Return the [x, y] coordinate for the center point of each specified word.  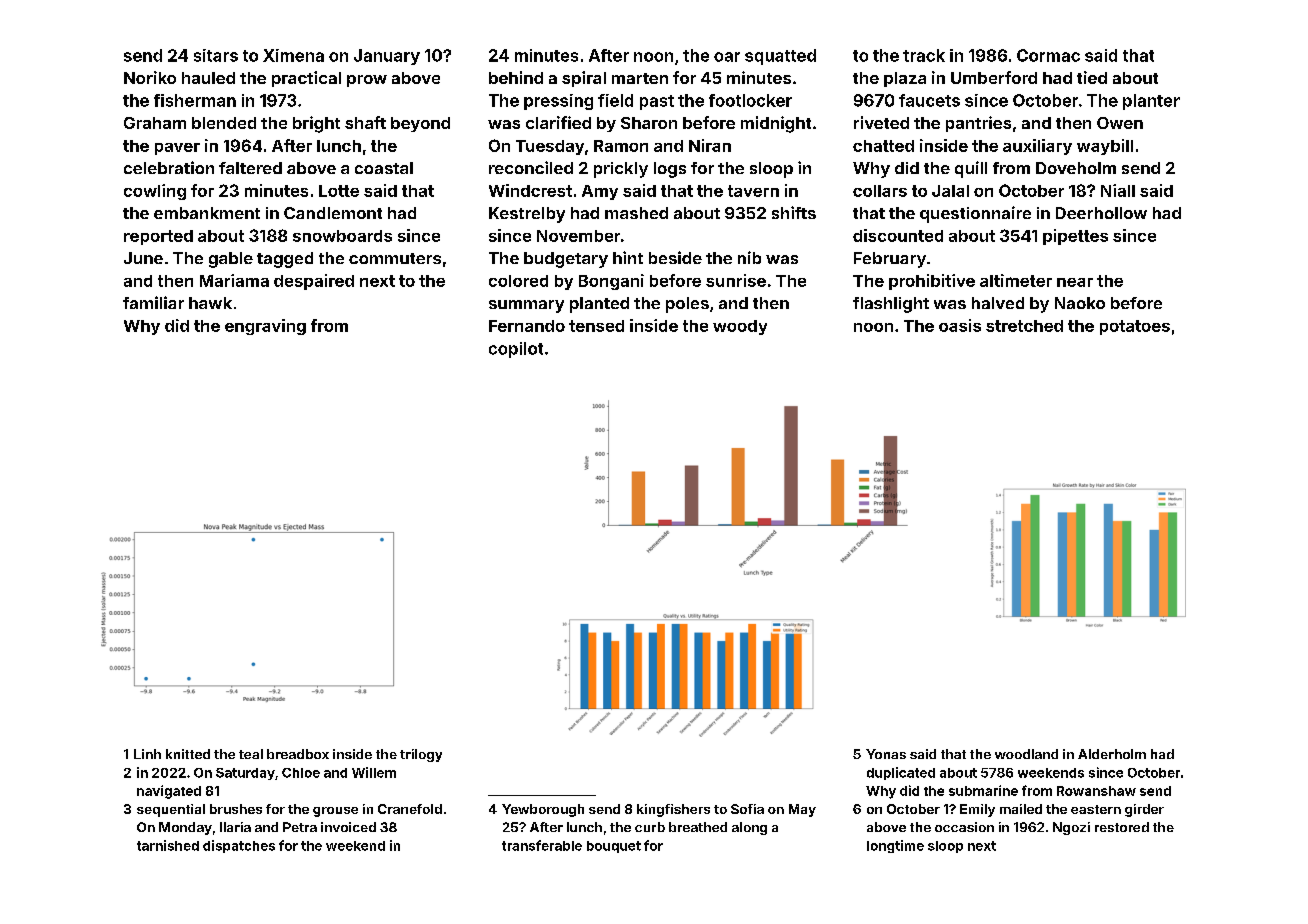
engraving [265, 327]
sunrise [736, 280]
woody [740, 327]
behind [516, 77]
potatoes [1135, 327]
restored [1122, 827]
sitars [216, 55]
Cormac [1048, 55]
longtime [895, 846]
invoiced [348, 827]
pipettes [1075, 237]
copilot [516, 350]
